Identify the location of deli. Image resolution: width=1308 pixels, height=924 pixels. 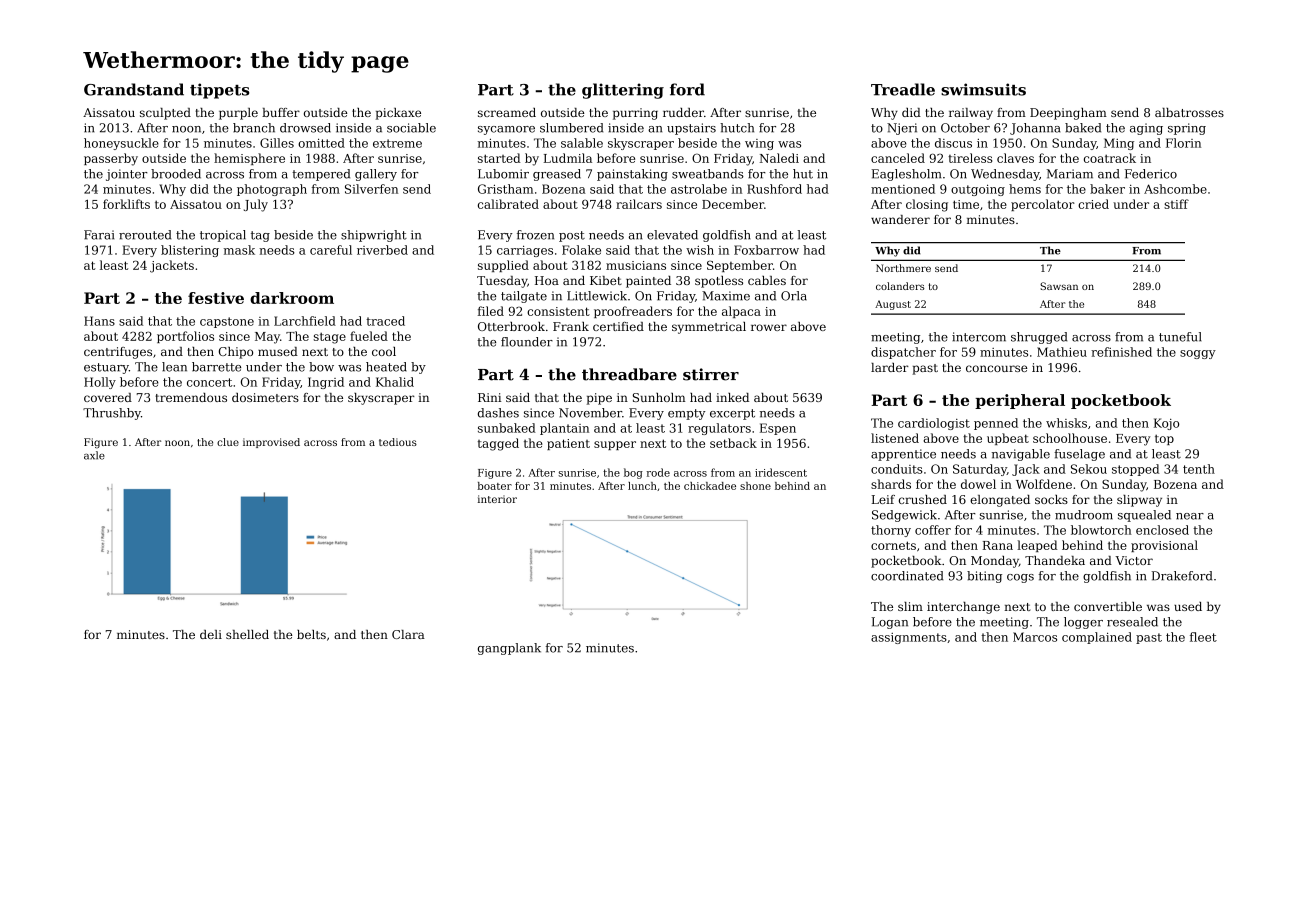
(211, 634).
